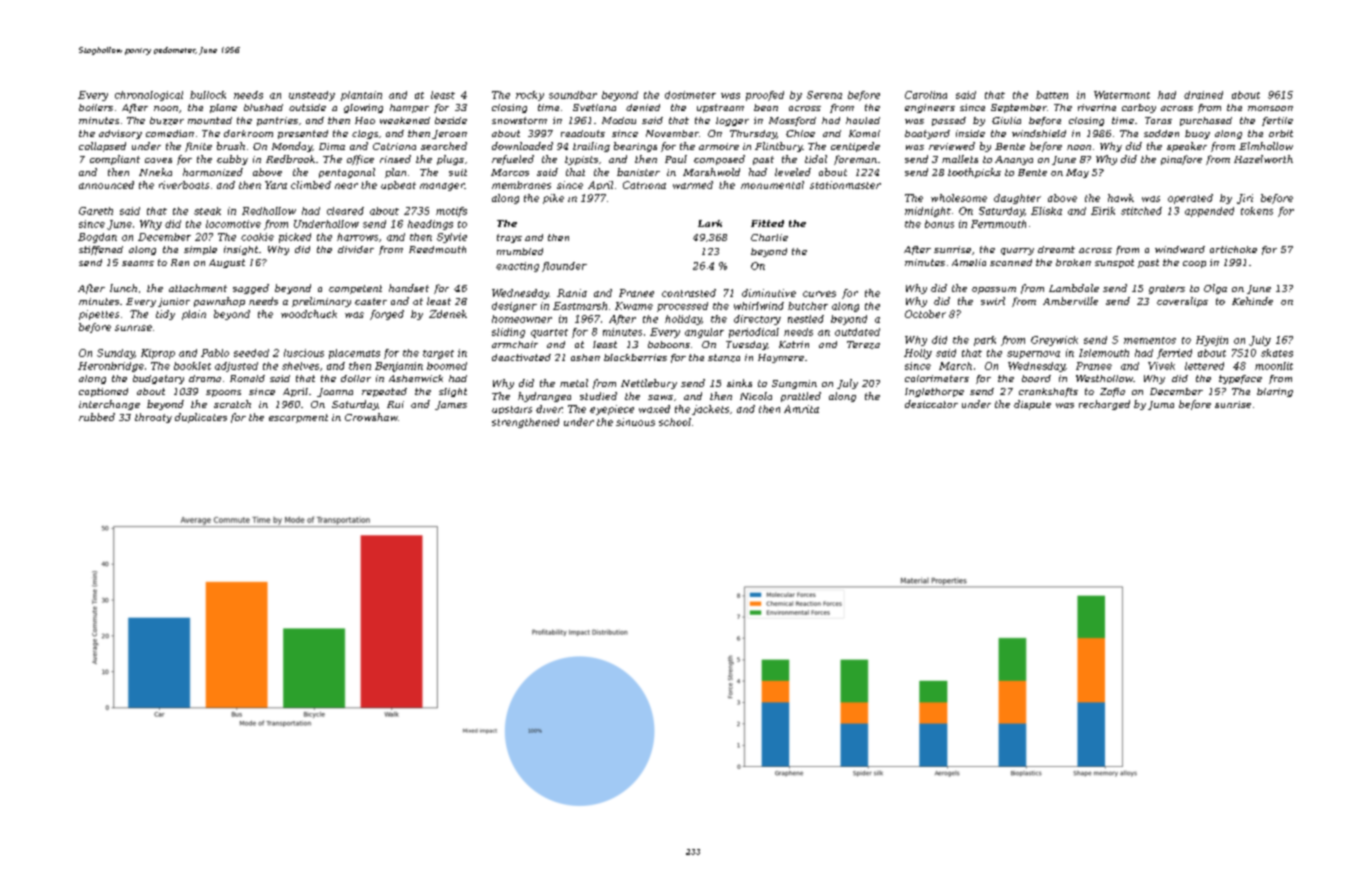 This screenshot has width=1372, height=887. I want to click on adjusted, so click(236, 367).
